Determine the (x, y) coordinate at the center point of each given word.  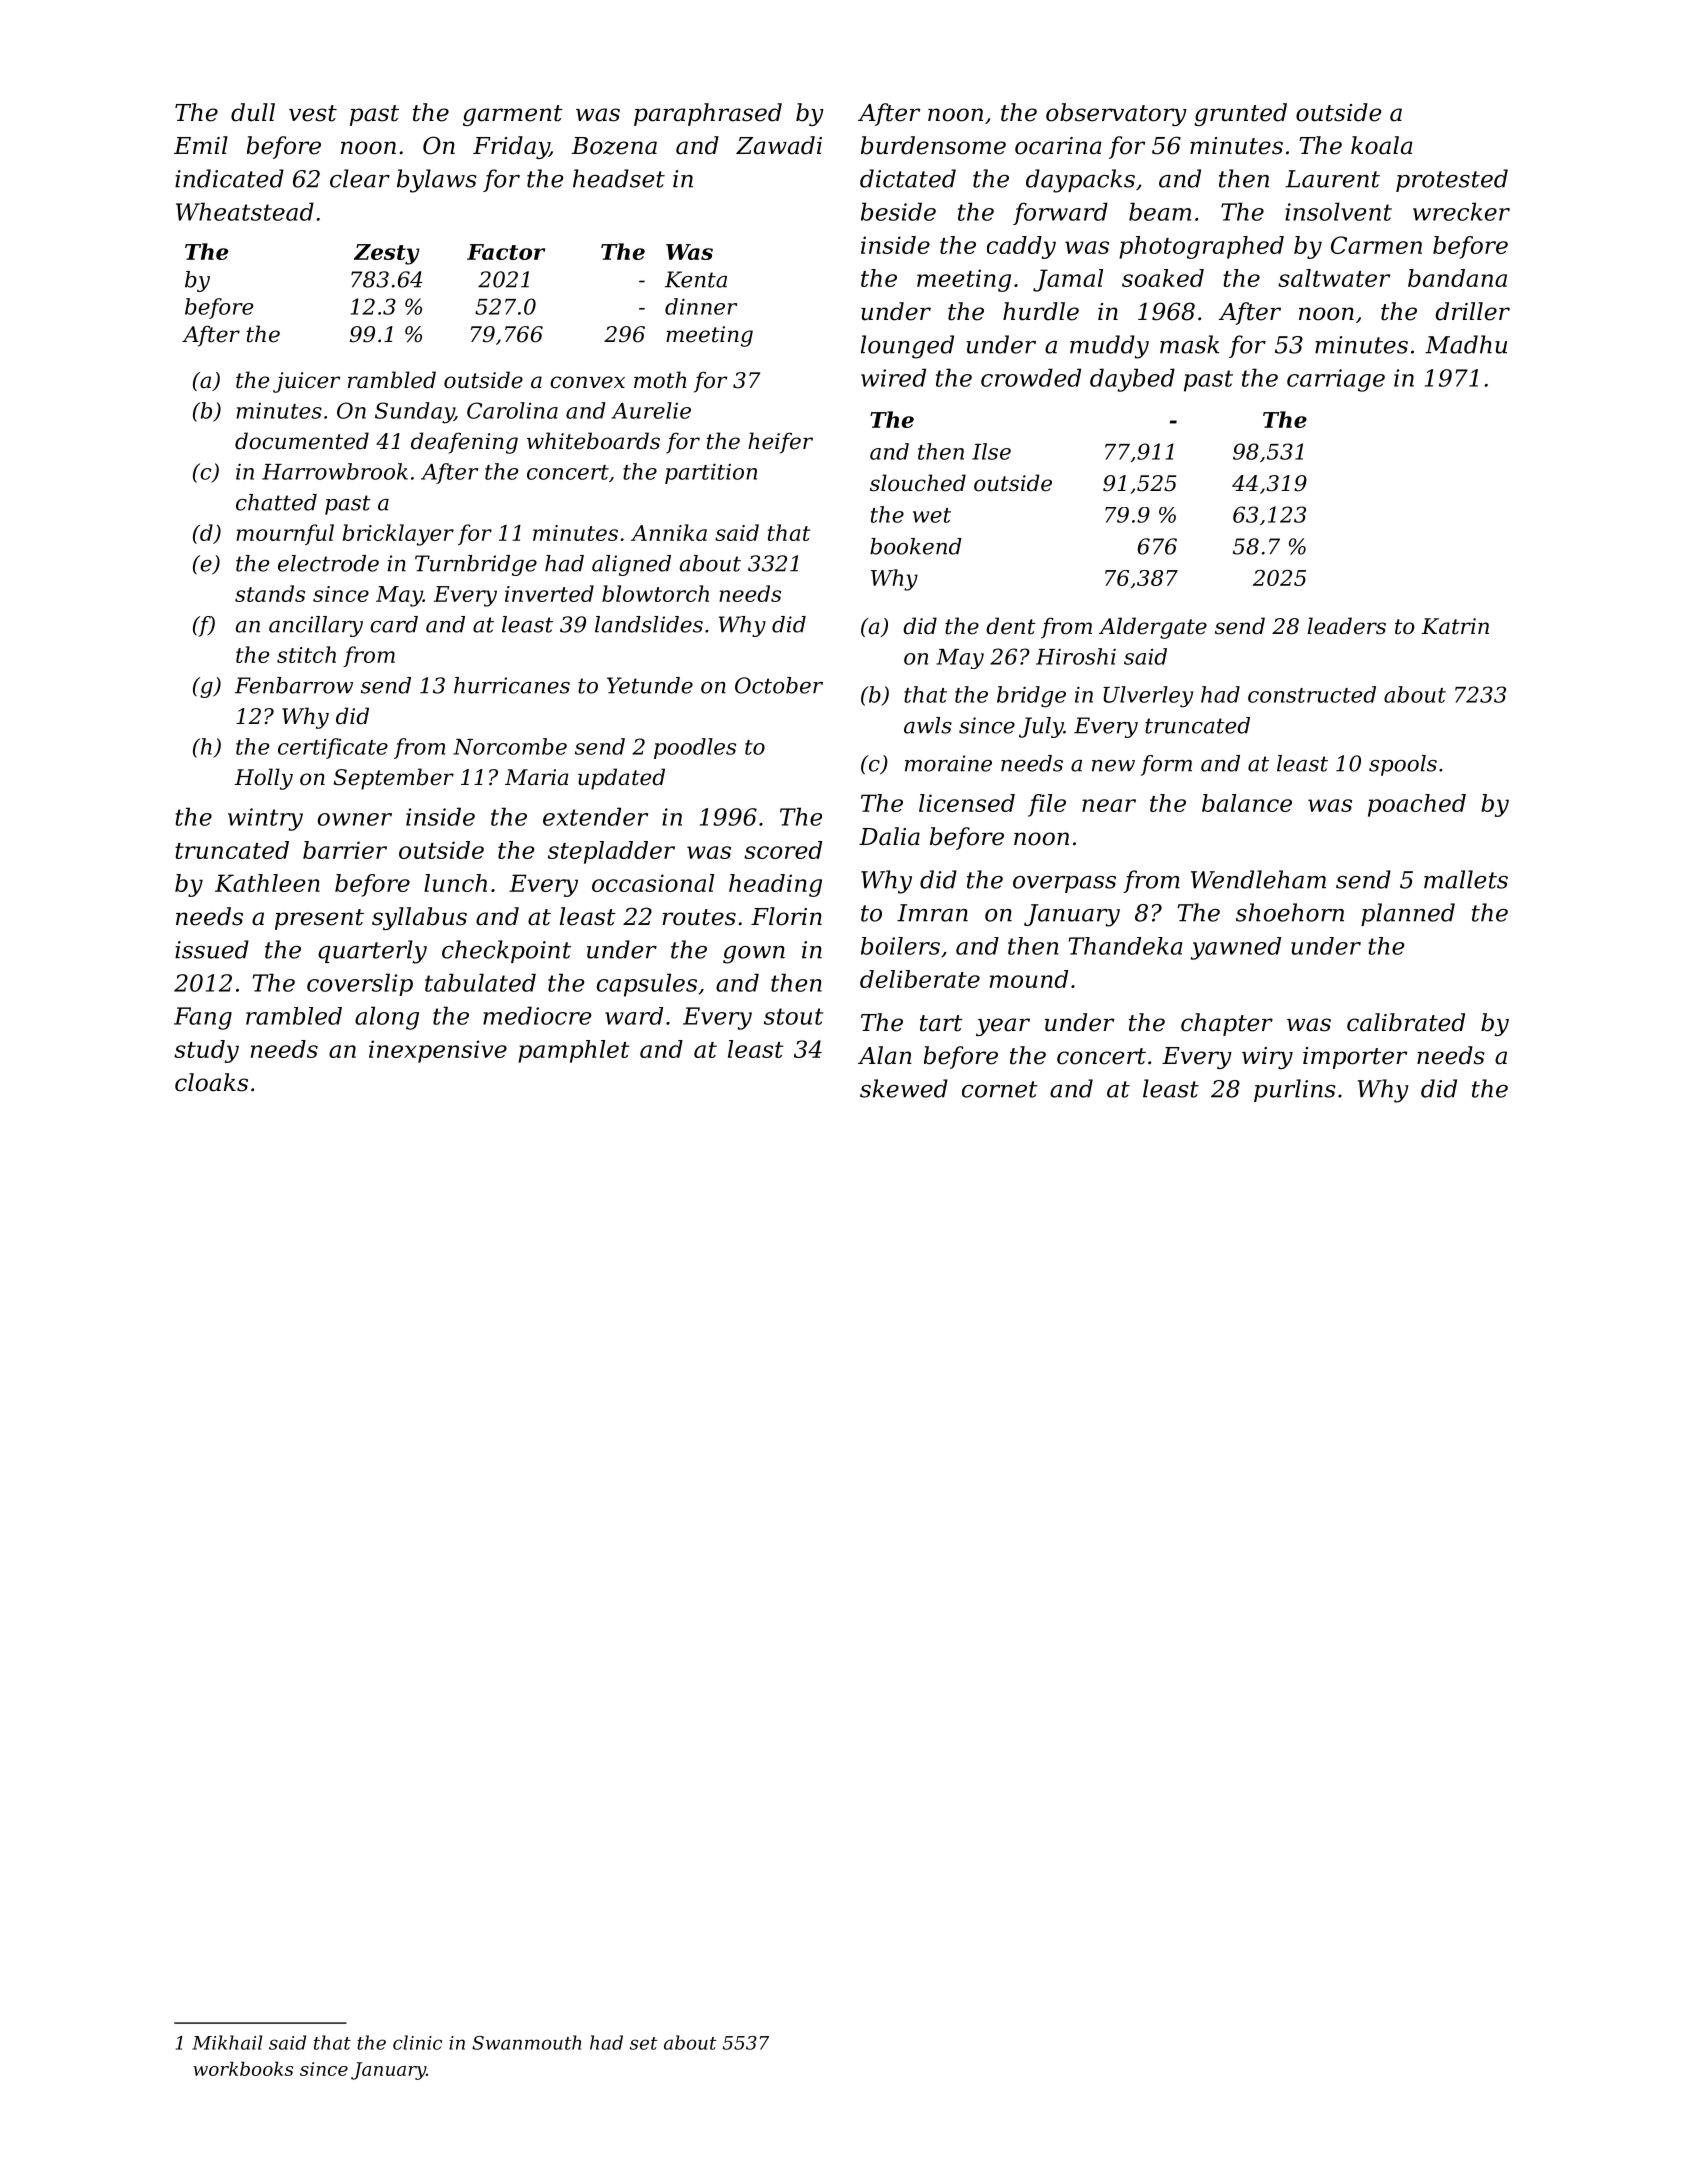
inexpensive (438, 1051)
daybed (1132, 380)
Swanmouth (526, 2042)
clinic (417, 2042)
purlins (1295, 1090)
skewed (904, 1088)
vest (313, 113)
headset (619, 178)
